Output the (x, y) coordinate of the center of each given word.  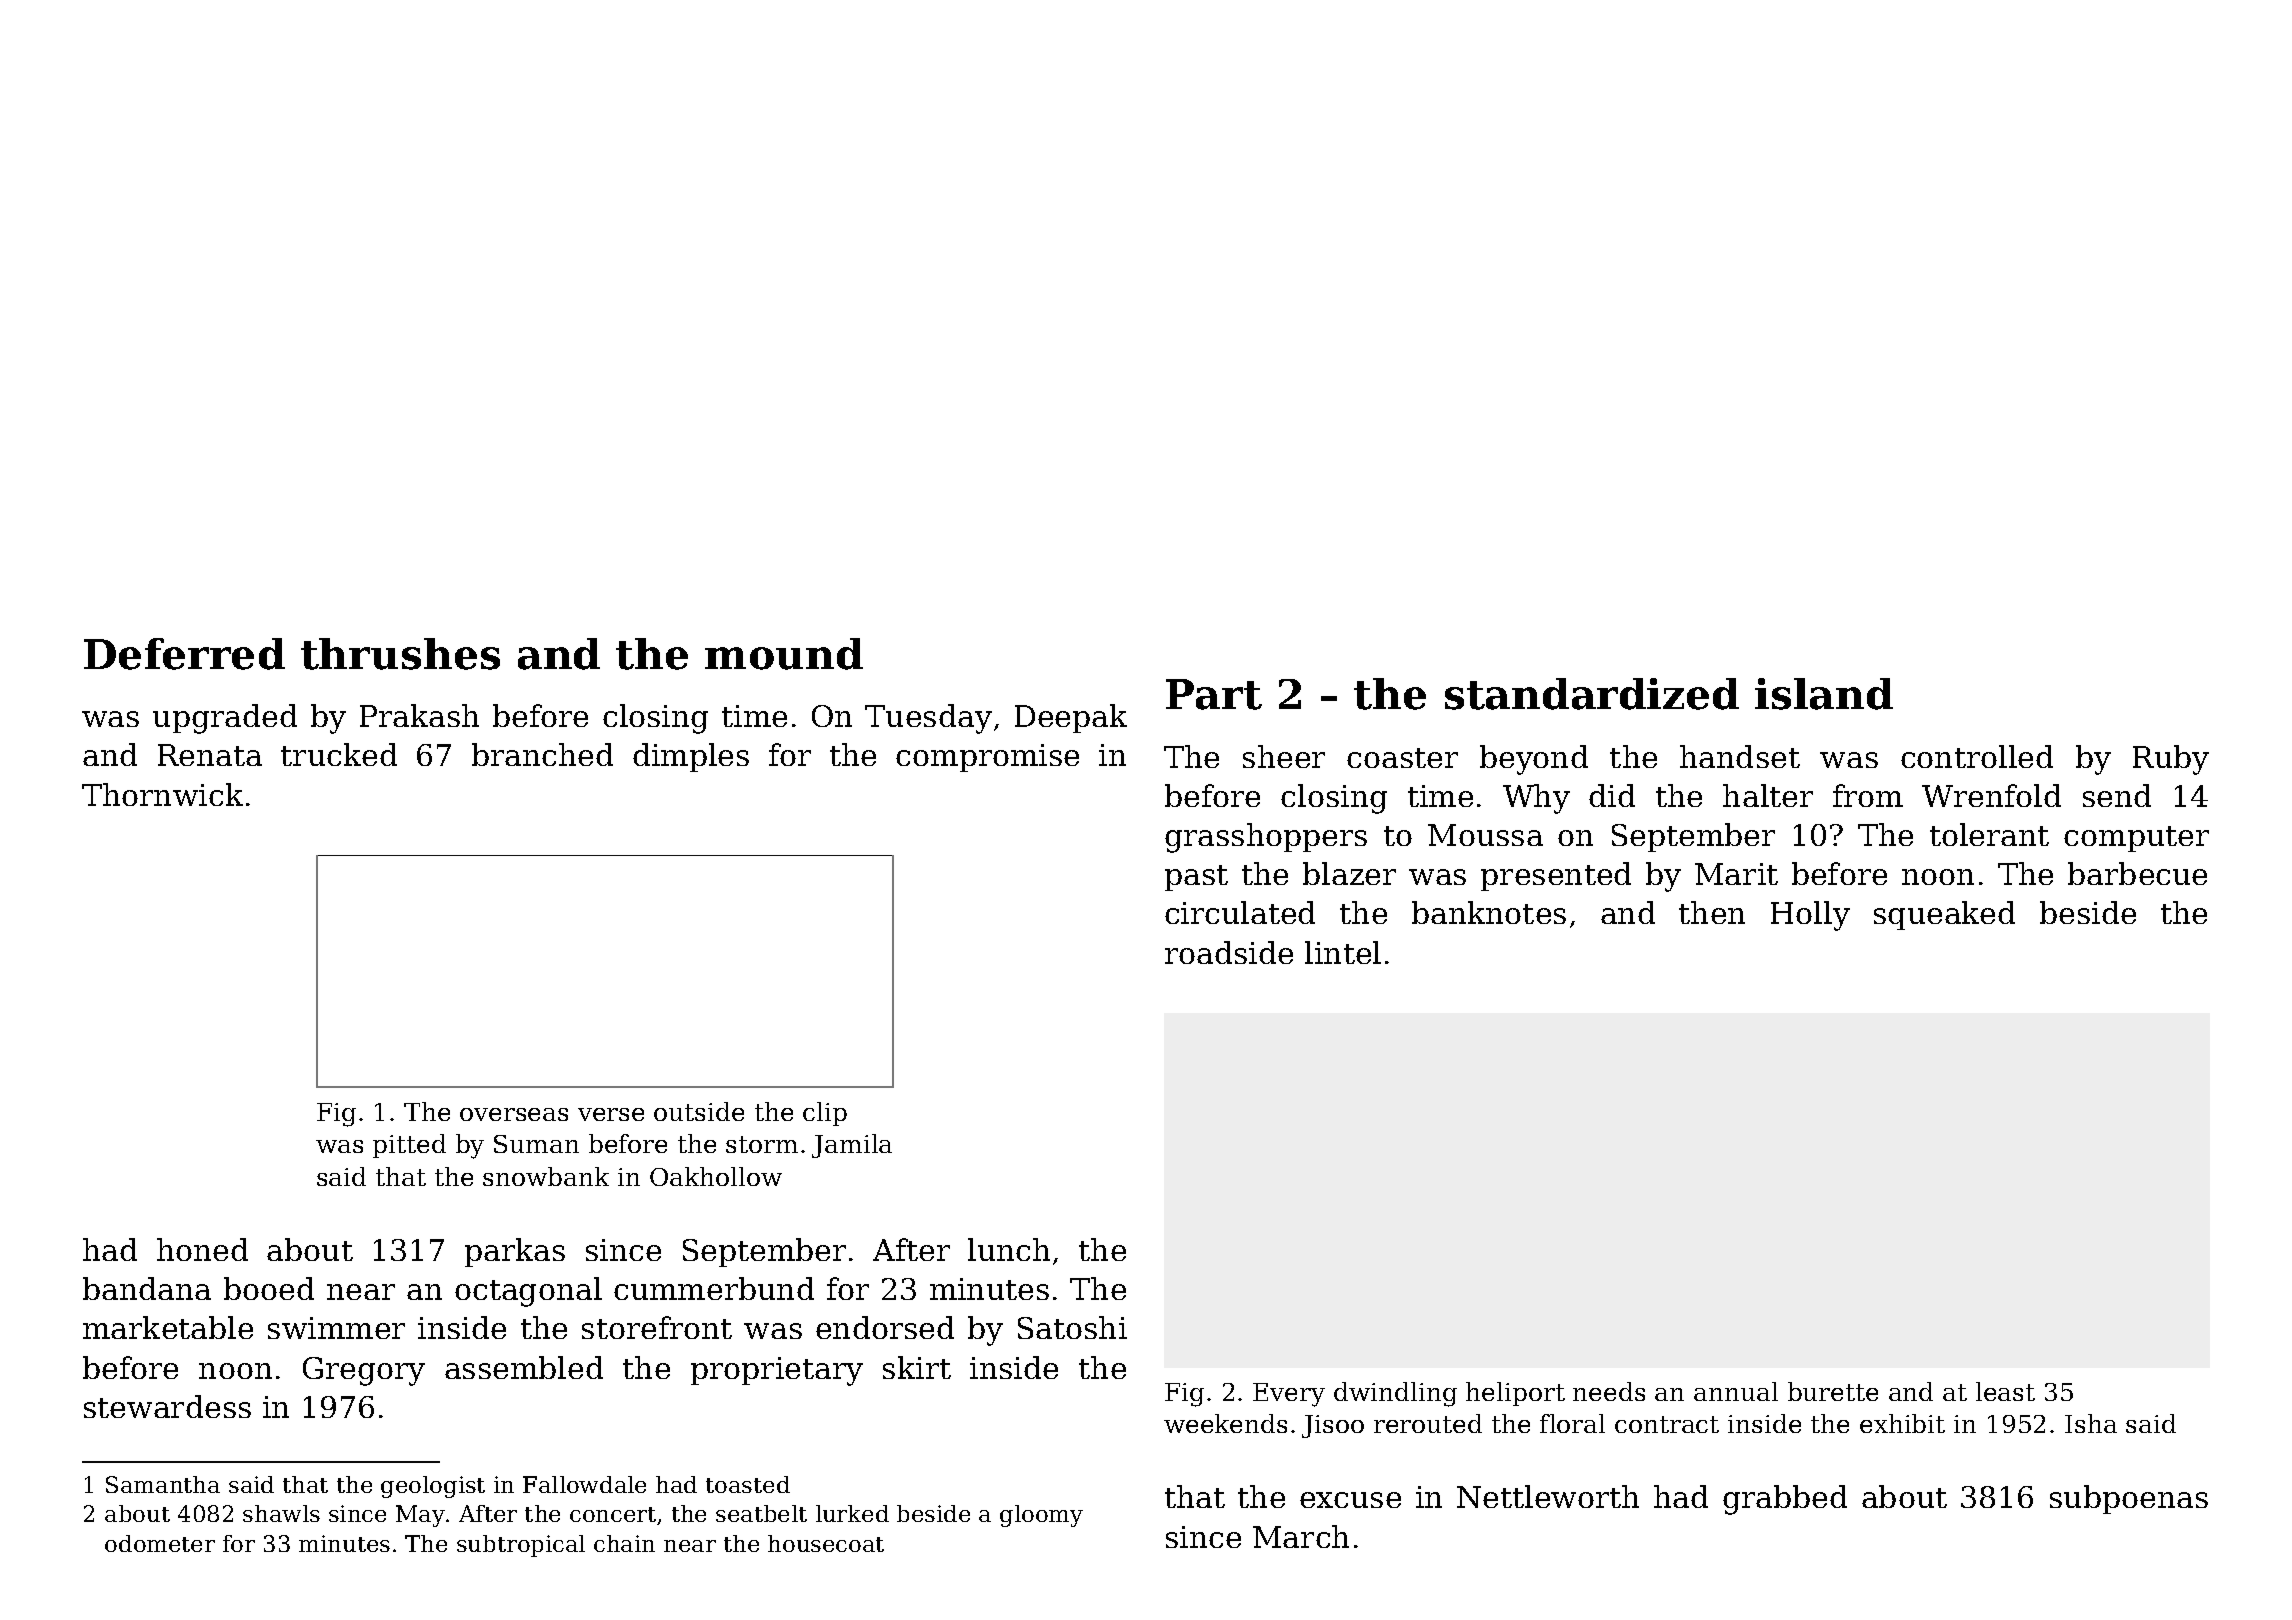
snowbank (546, 1176)
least (2005, 1391)
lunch (1009, 1249)
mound (784, 654)
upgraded (225, 719)
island (1824, 694)
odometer (160, 1543)
